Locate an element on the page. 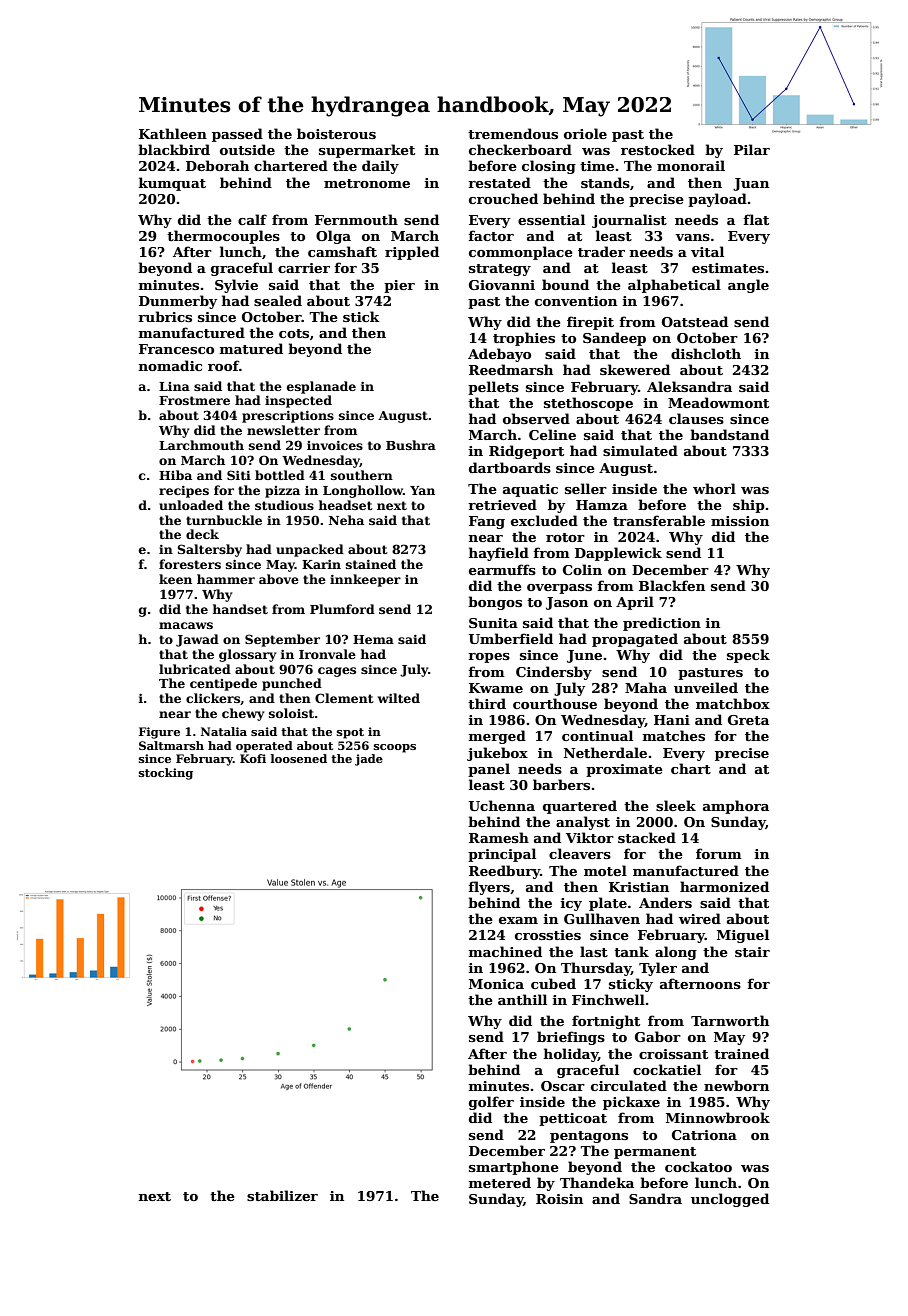  jade is located at coordinates (369, 760).
